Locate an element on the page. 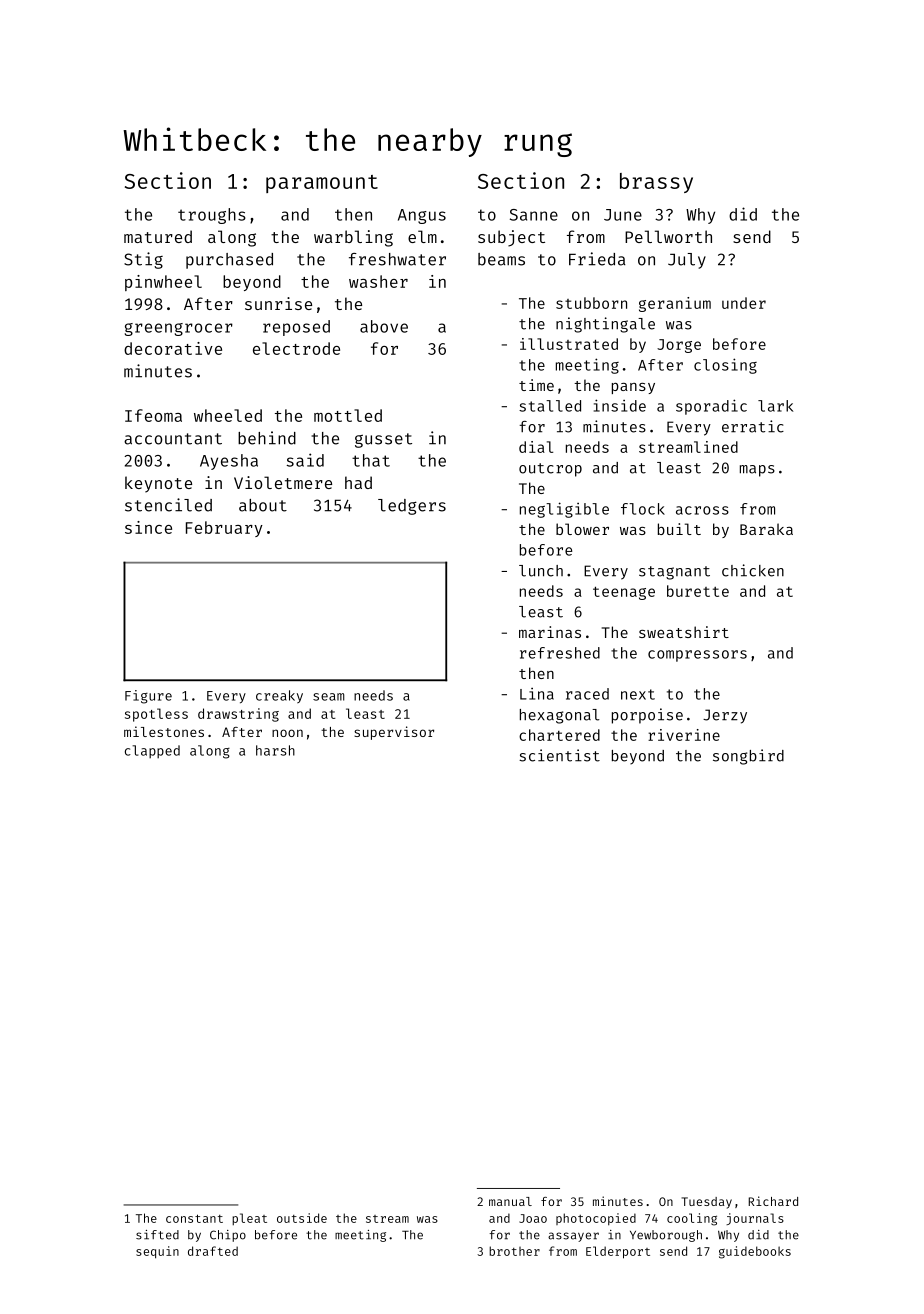 The height and width of the page is (1314, 924). pleat is located at coordinates (249, 1219).
